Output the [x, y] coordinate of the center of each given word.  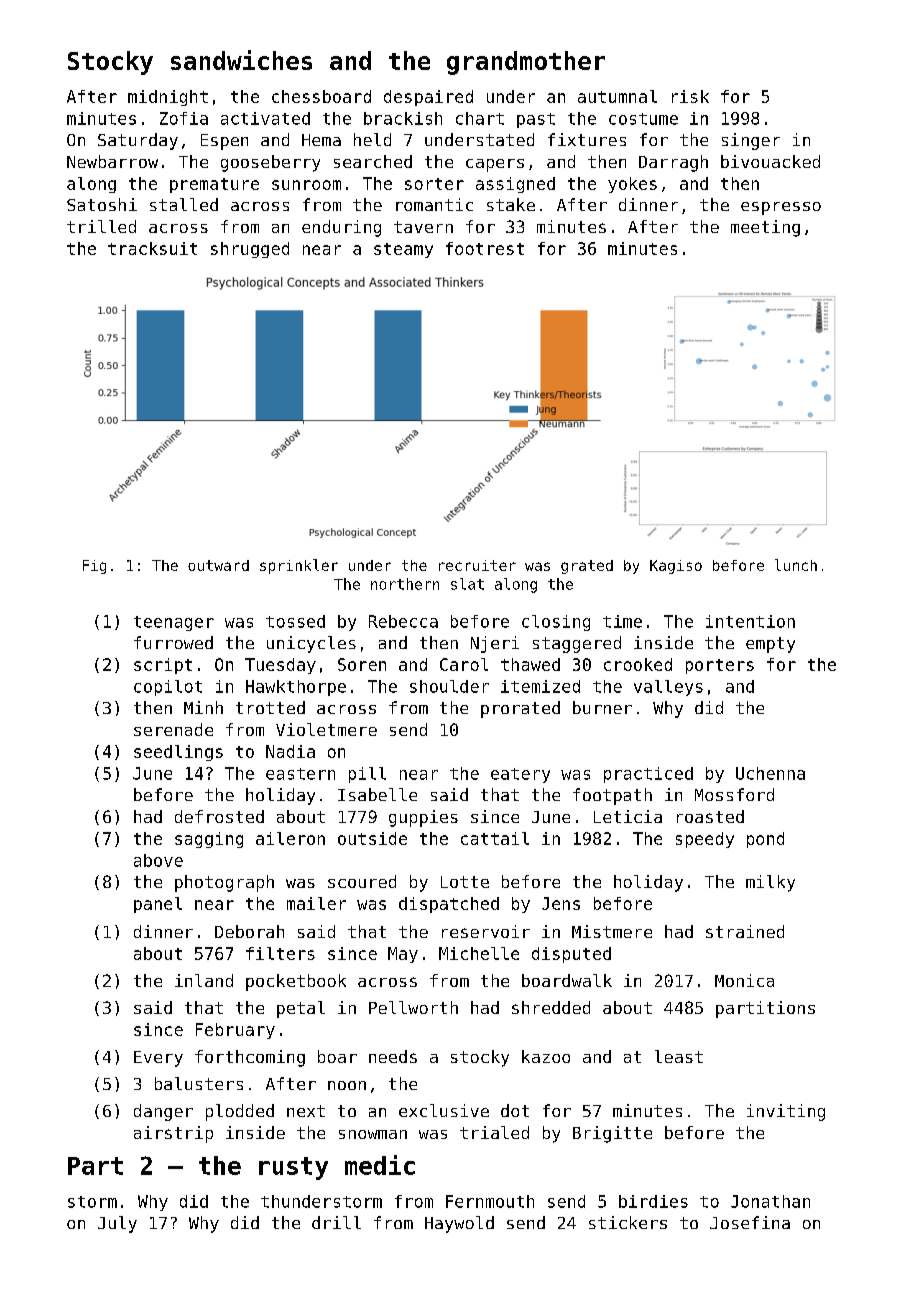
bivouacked [770, 161]
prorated [520, 709]
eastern [300, 774]
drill [336, 1222]
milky [770, 883]
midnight [168, 98]
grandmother [526, 63]
